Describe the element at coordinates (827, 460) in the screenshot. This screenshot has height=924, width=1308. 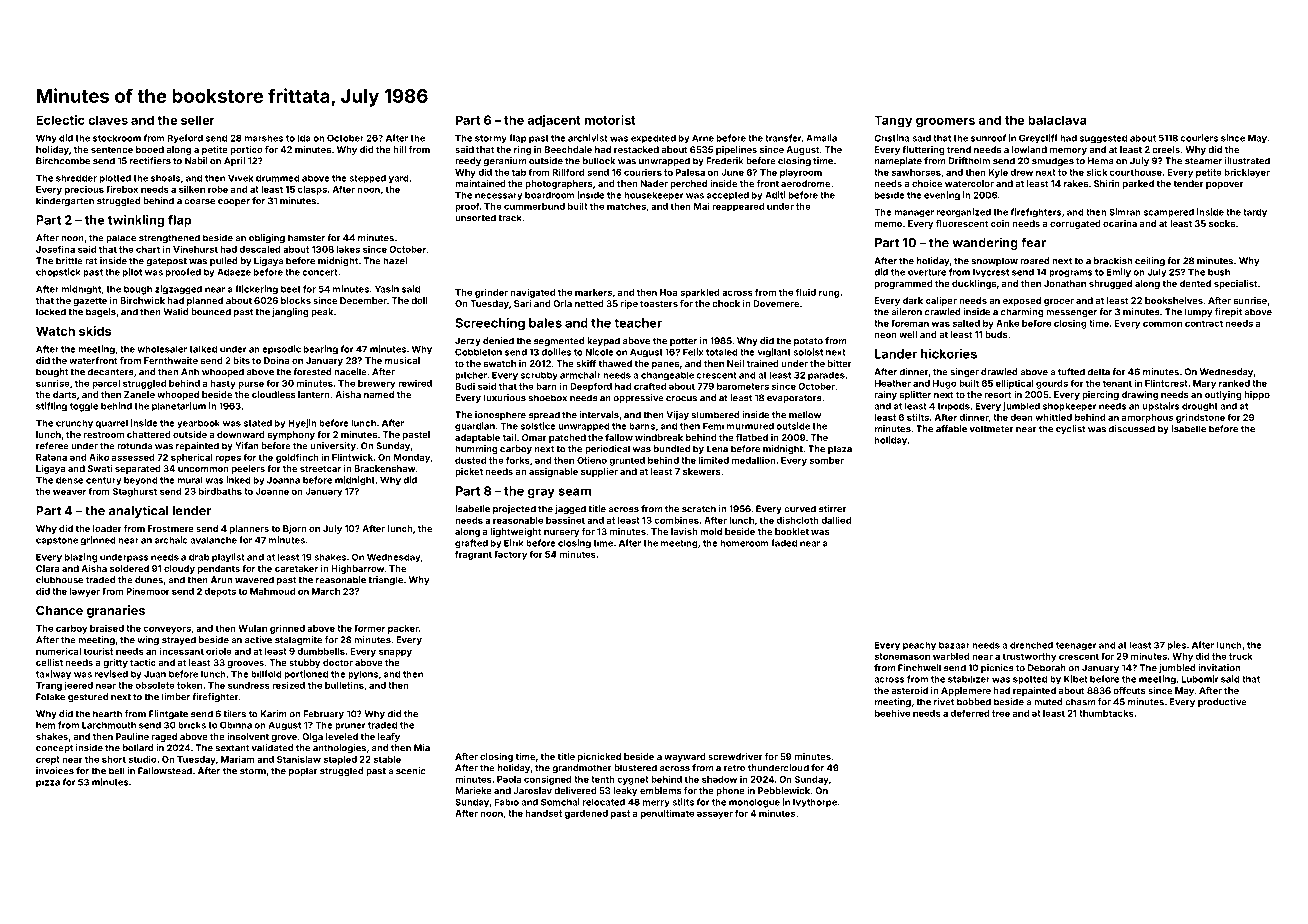
I see `somber` at that location.
